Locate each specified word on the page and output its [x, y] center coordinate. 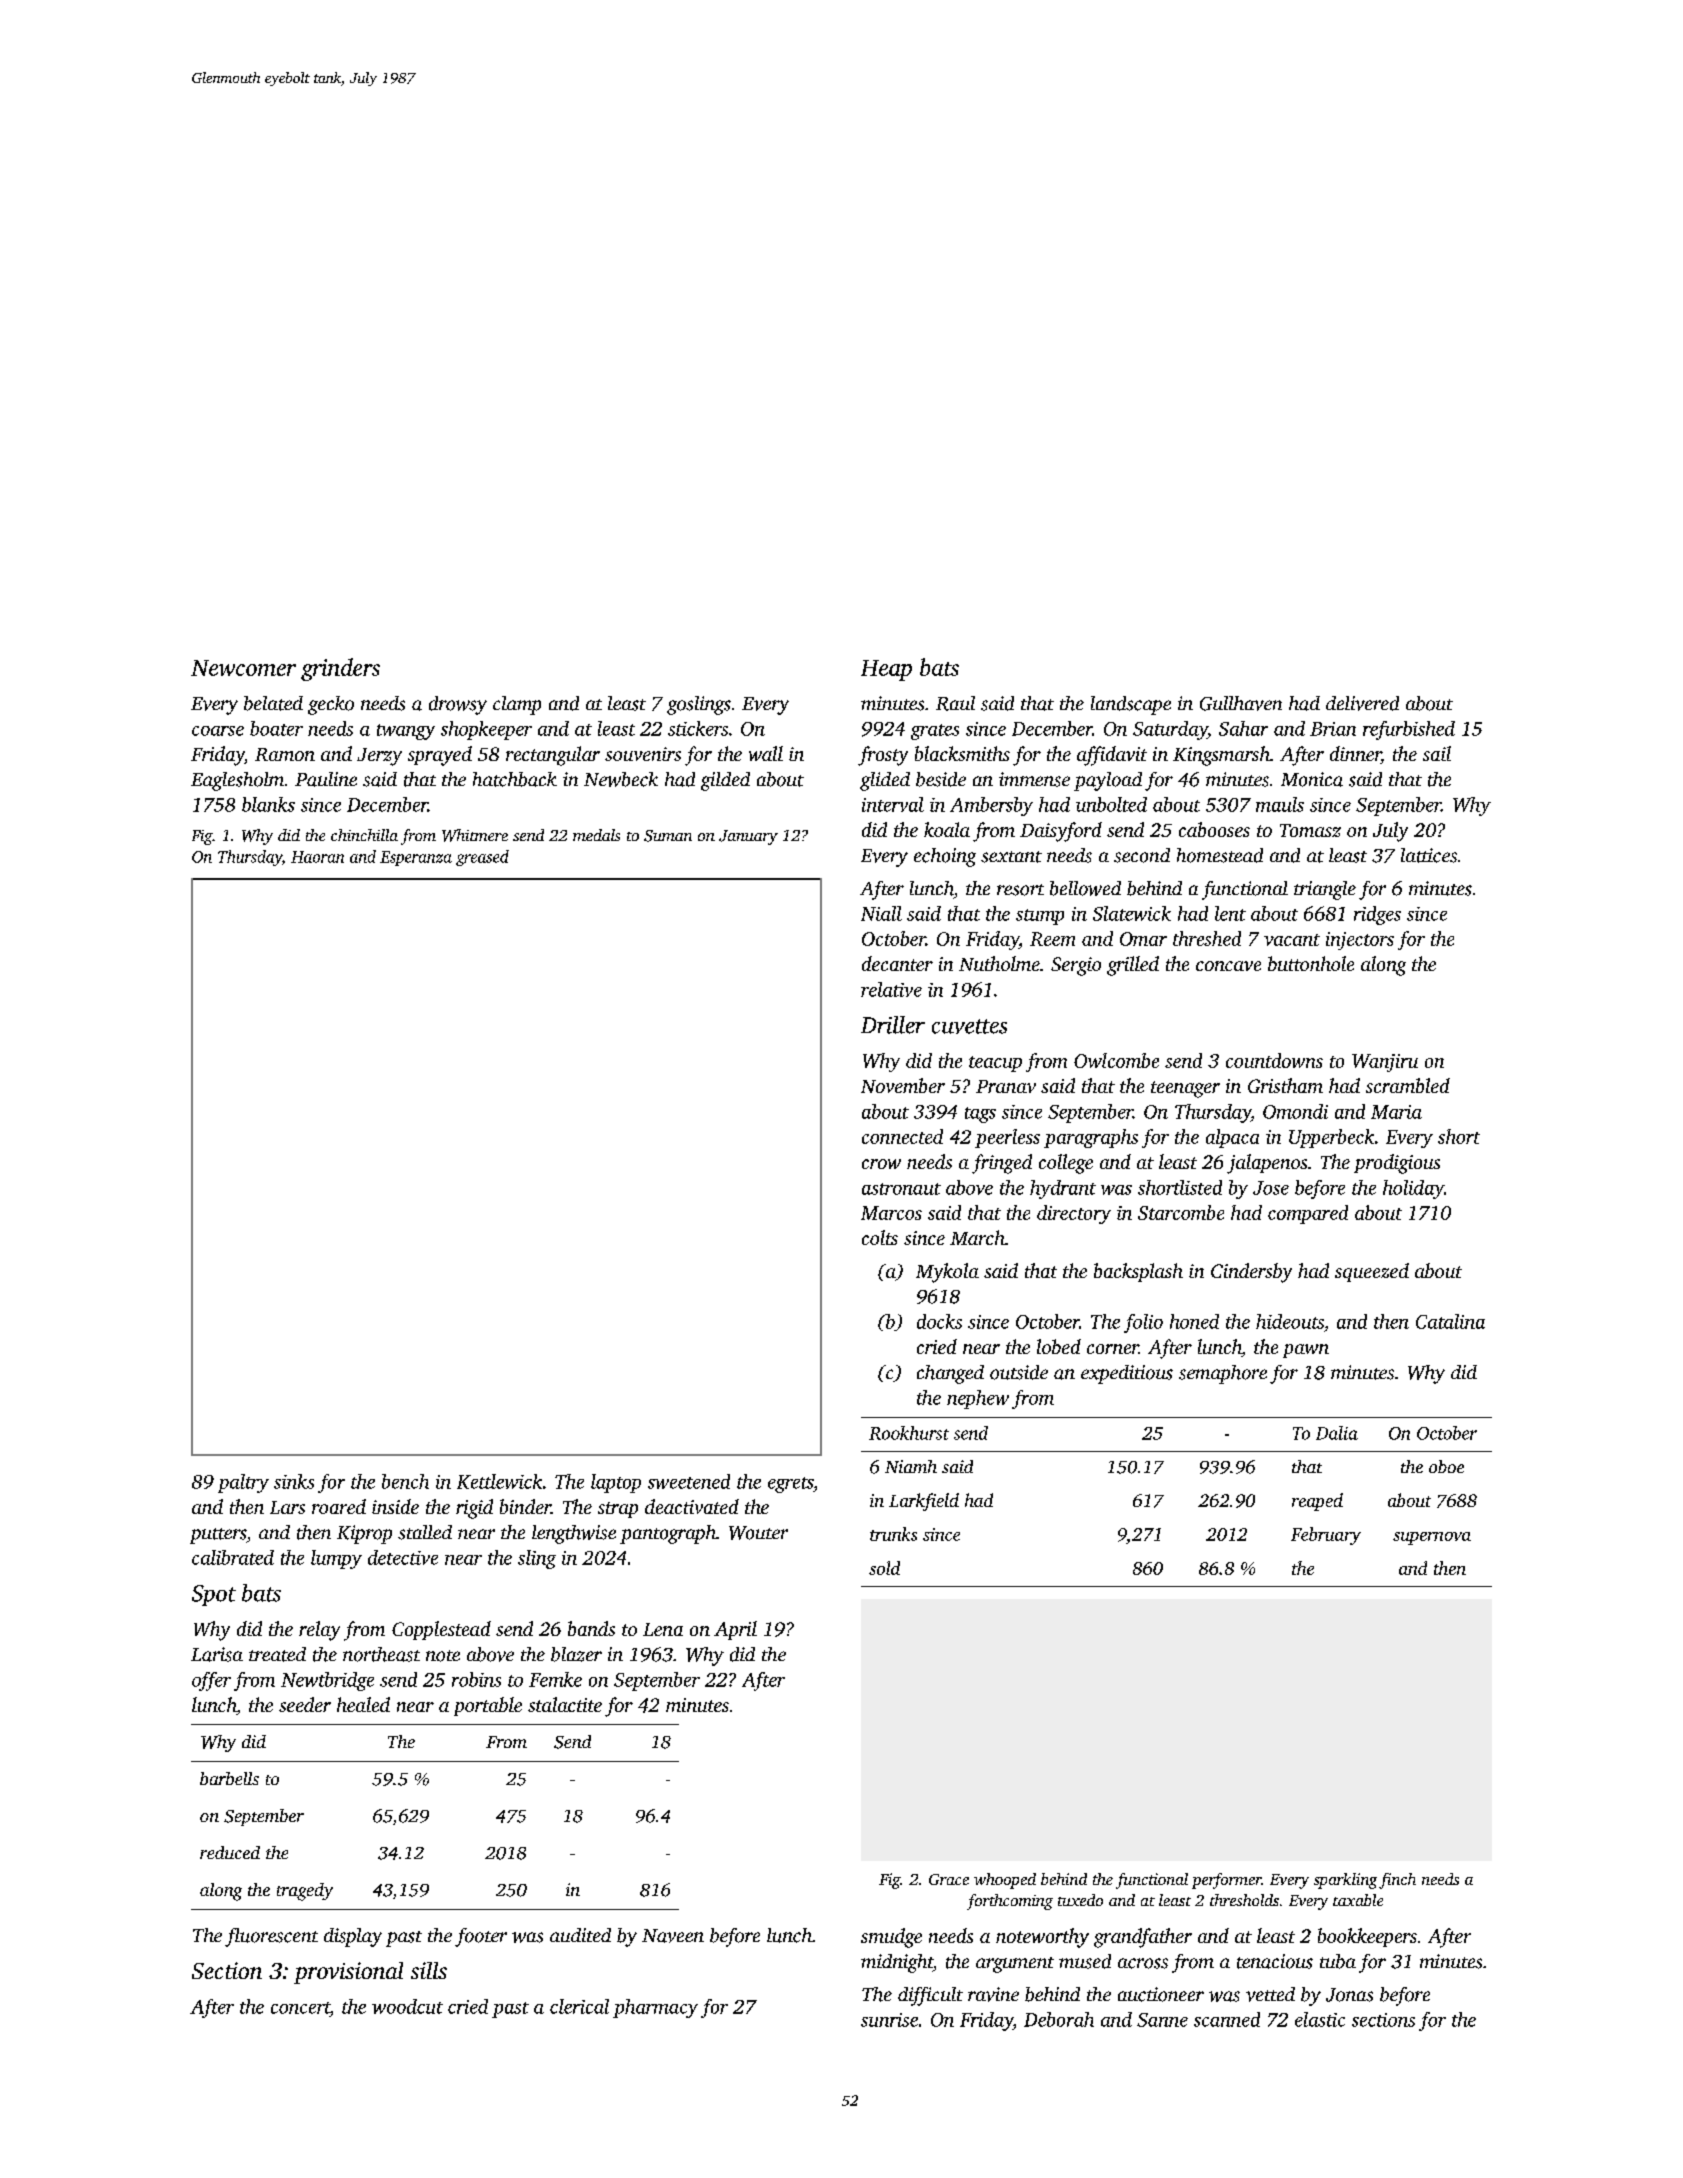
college [1066, 1164]
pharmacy [655, 2008]
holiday [1413, 1189]
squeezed [1372, 1272]
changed [950, 1374]
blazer [576, 1654]
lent [1230, 913]
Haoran [317, 857]
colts [880, 1237]
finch [1397, 1881]
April [735, 1630]
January [748, 837]
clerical [579, 2006]
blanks [268, 804]
